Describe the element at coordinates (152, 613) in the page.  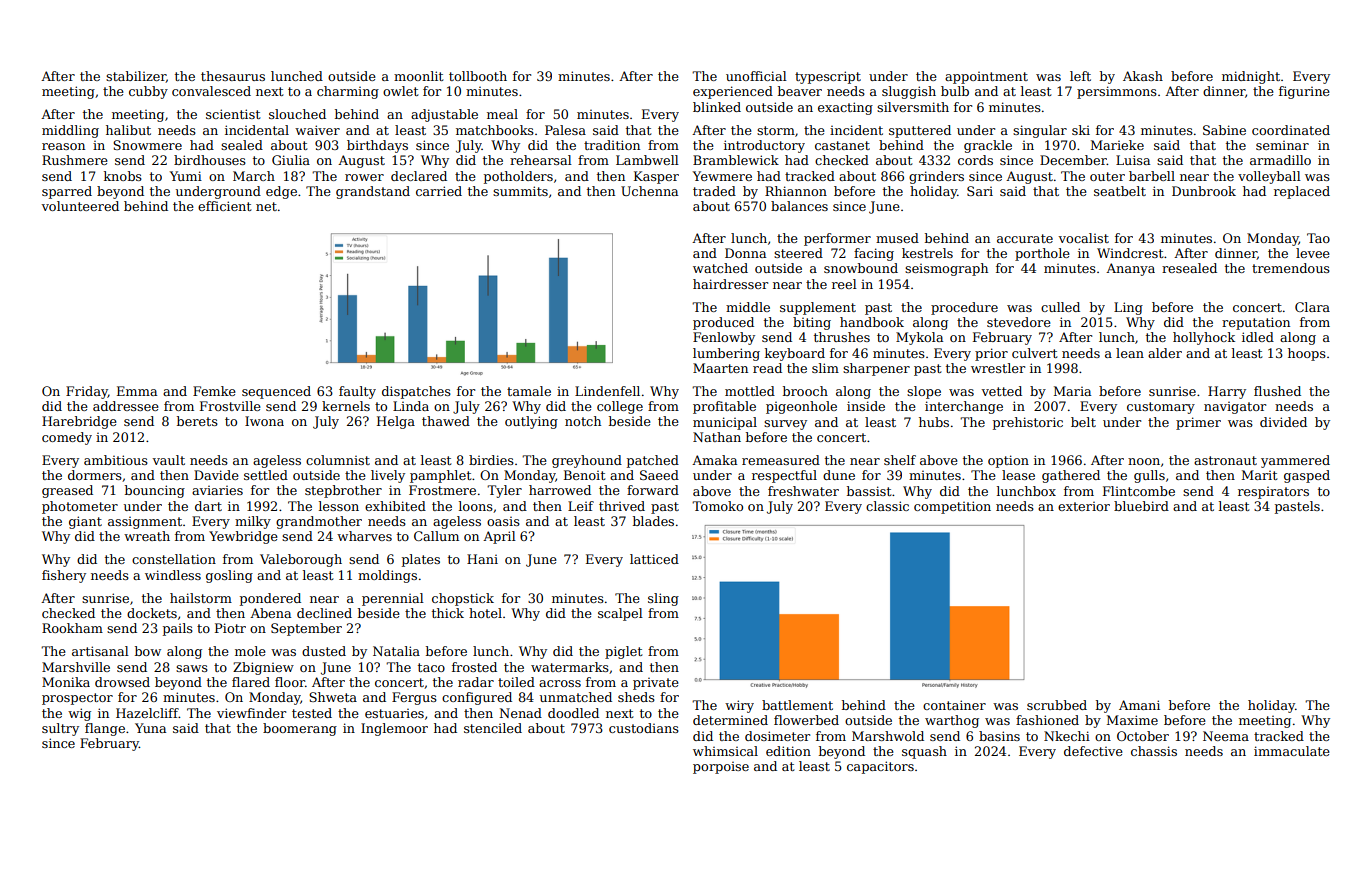
I see `dockets` at that location.
